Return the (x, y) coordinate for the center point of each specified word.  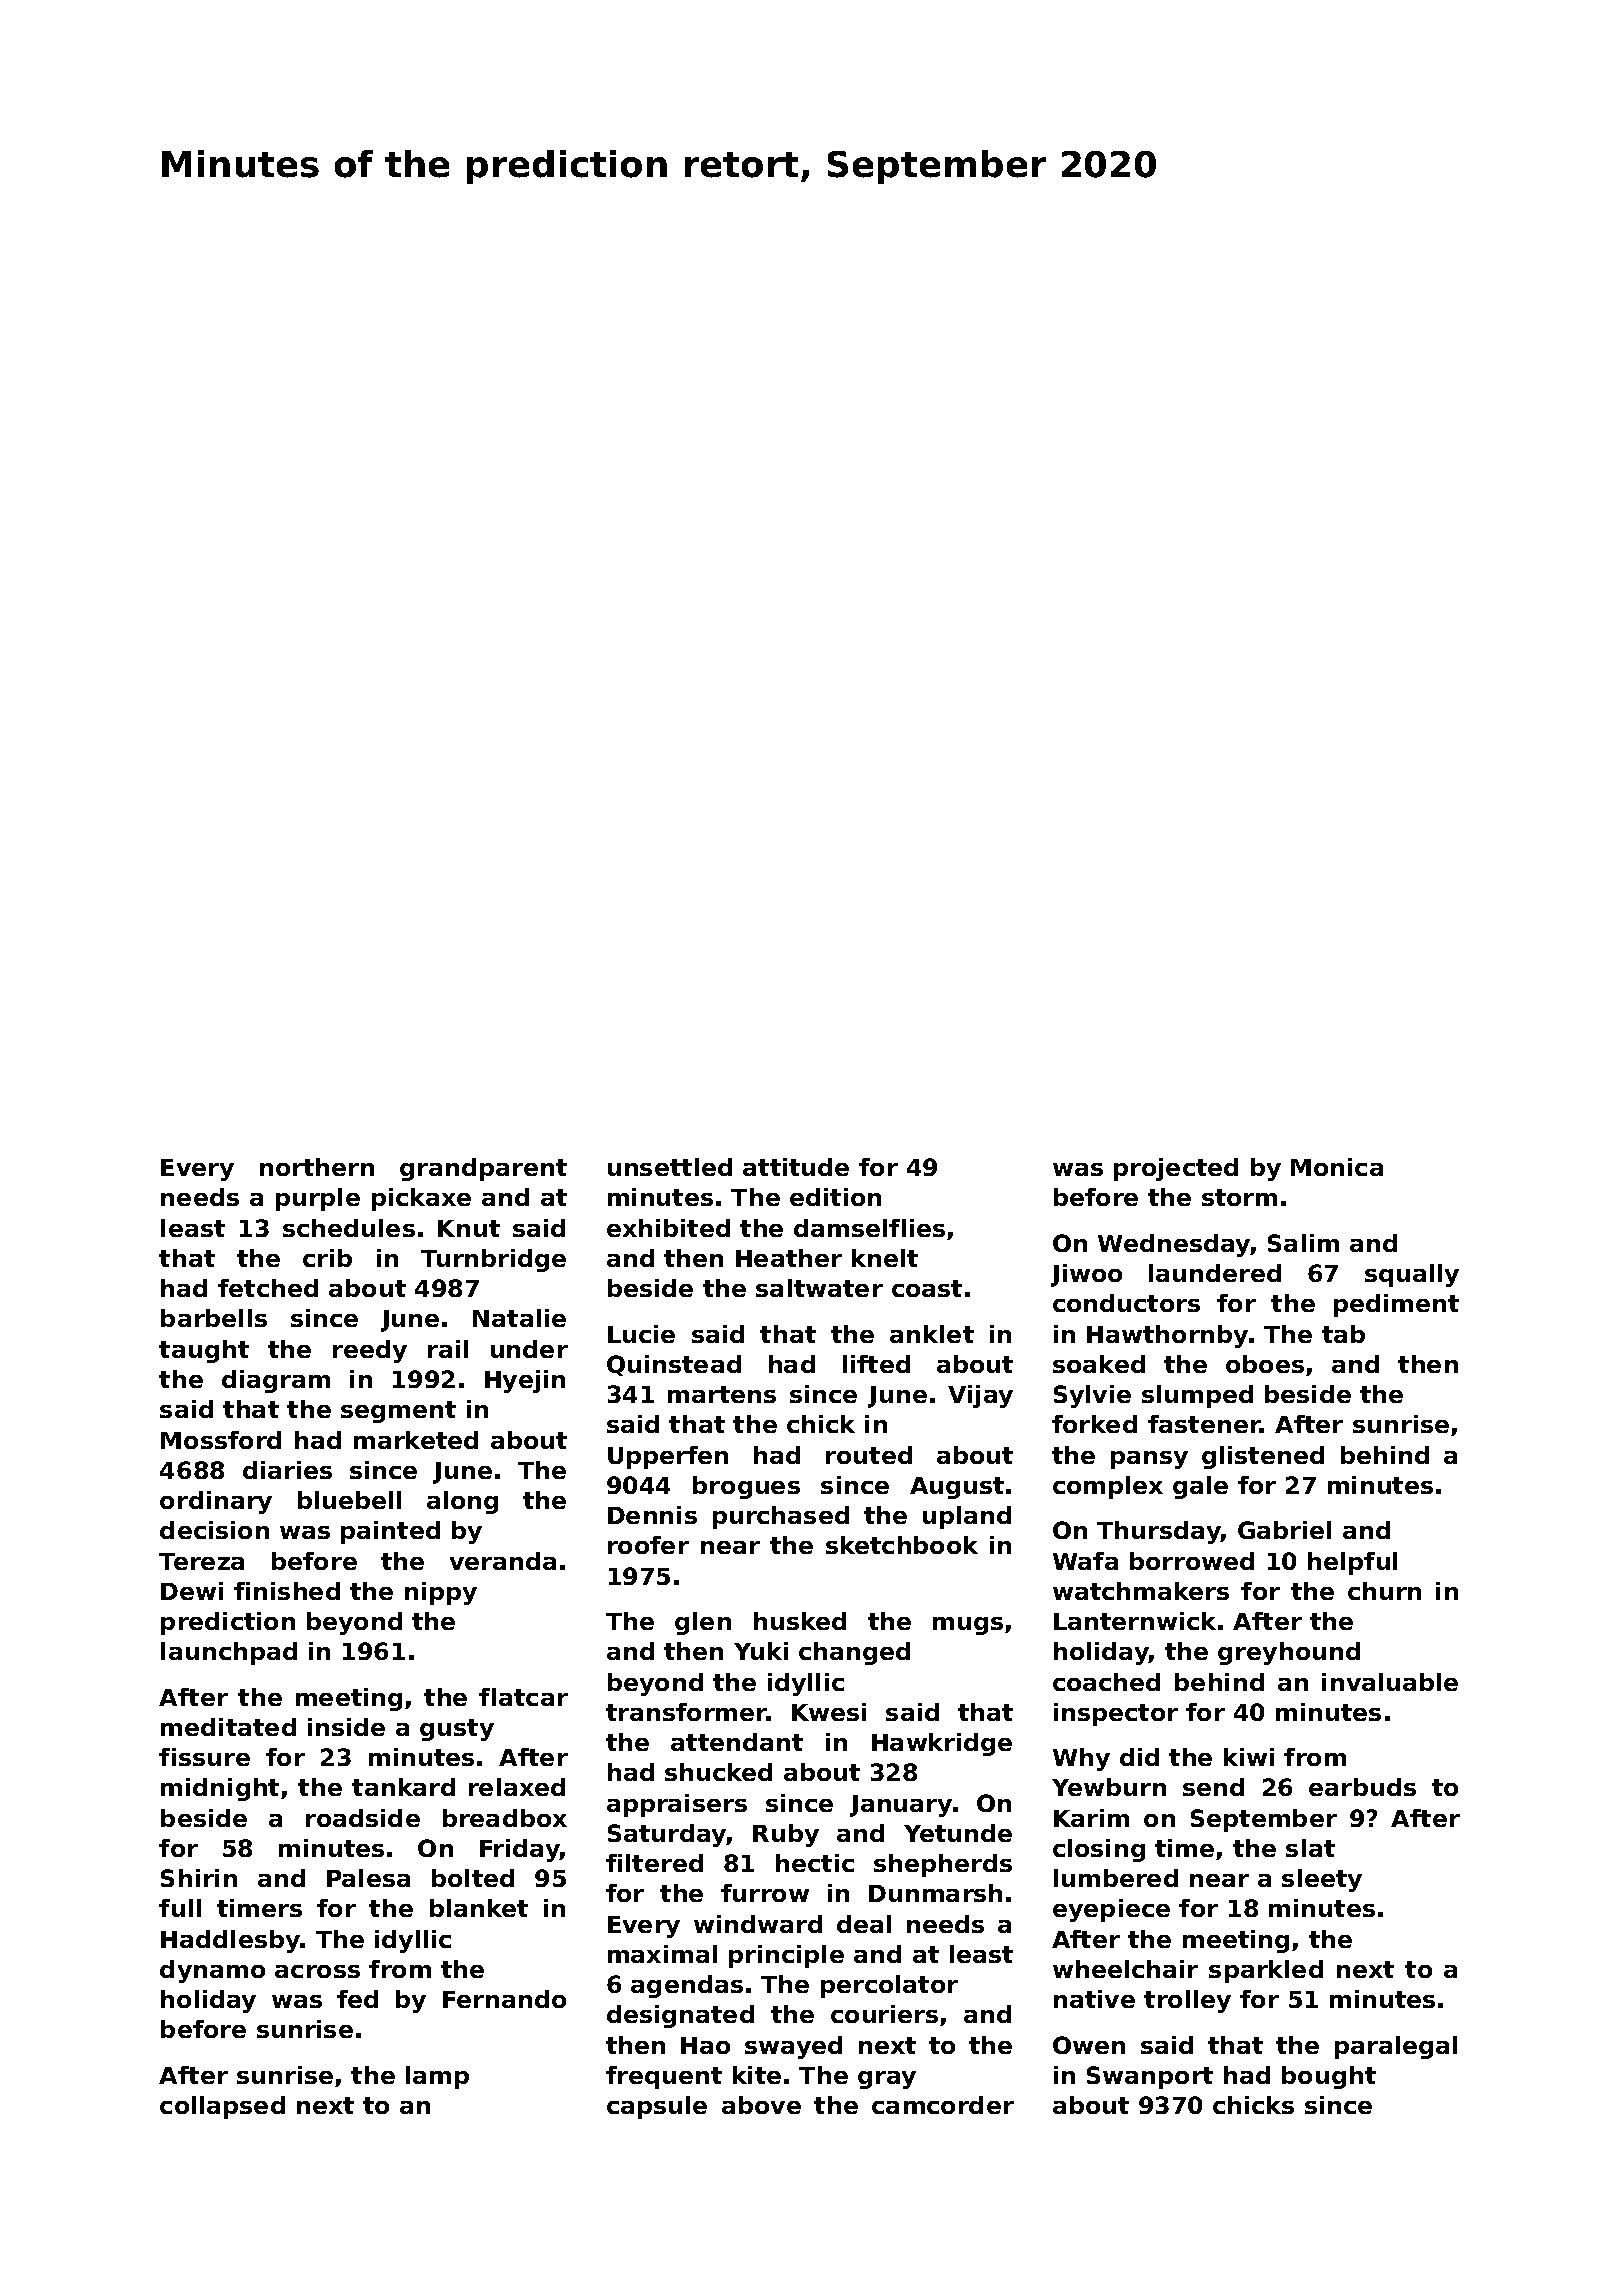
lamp (437, 2077)
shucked (718, 1772)
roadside (363, 1818)
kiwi (1249, 1757)
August (957, 1488)
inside (346, 1727)
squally (1412, 1275)
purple (318, 1199)
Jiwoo (1086, 1275)
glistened (1263, 1457)
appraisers (677, 1805)
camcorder (943, 2105)
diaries (287, 1470)
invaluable (1390, 1682)
